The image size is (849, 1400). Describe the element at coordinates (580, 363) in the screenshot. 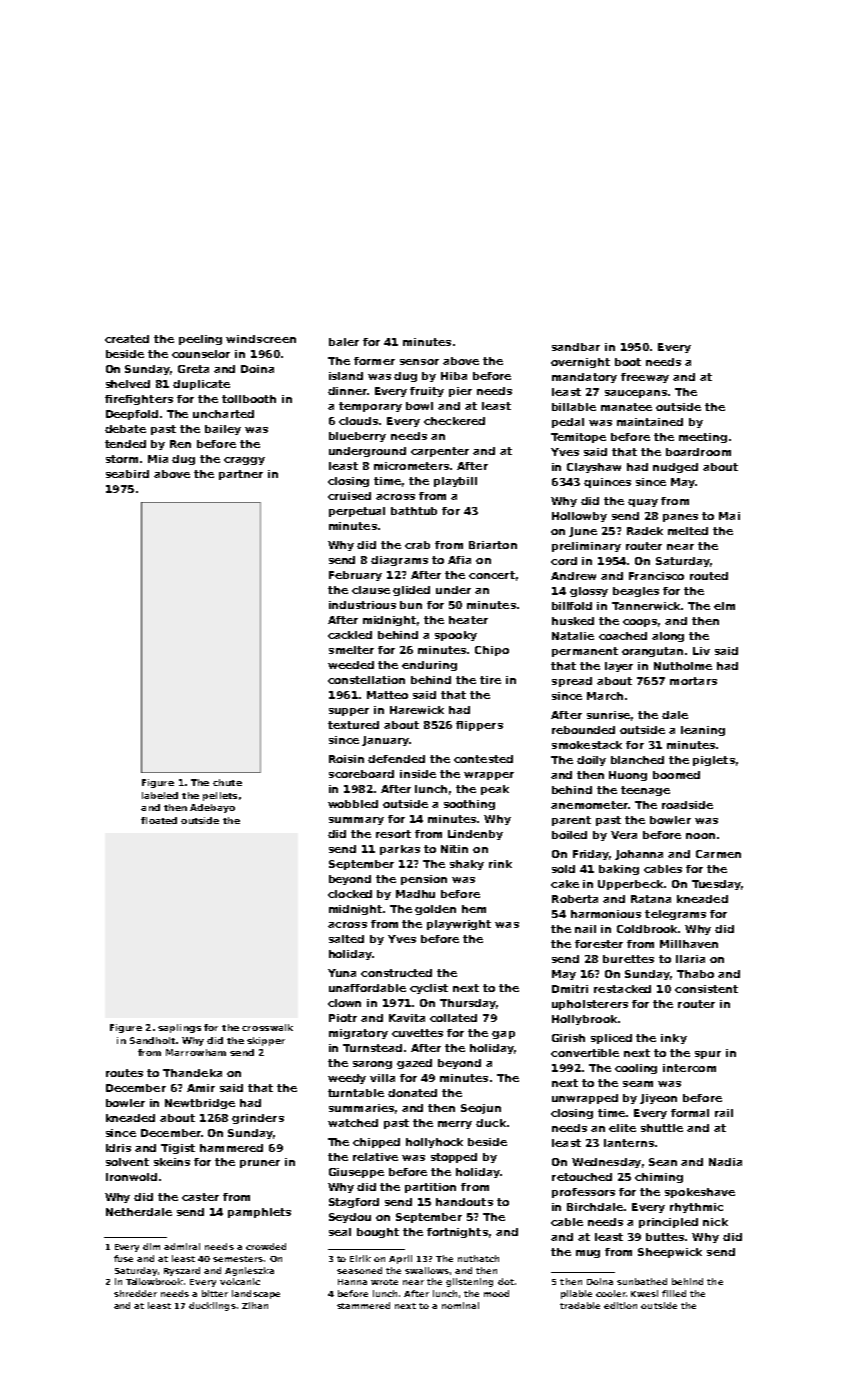

I see `overnight` at that location.
